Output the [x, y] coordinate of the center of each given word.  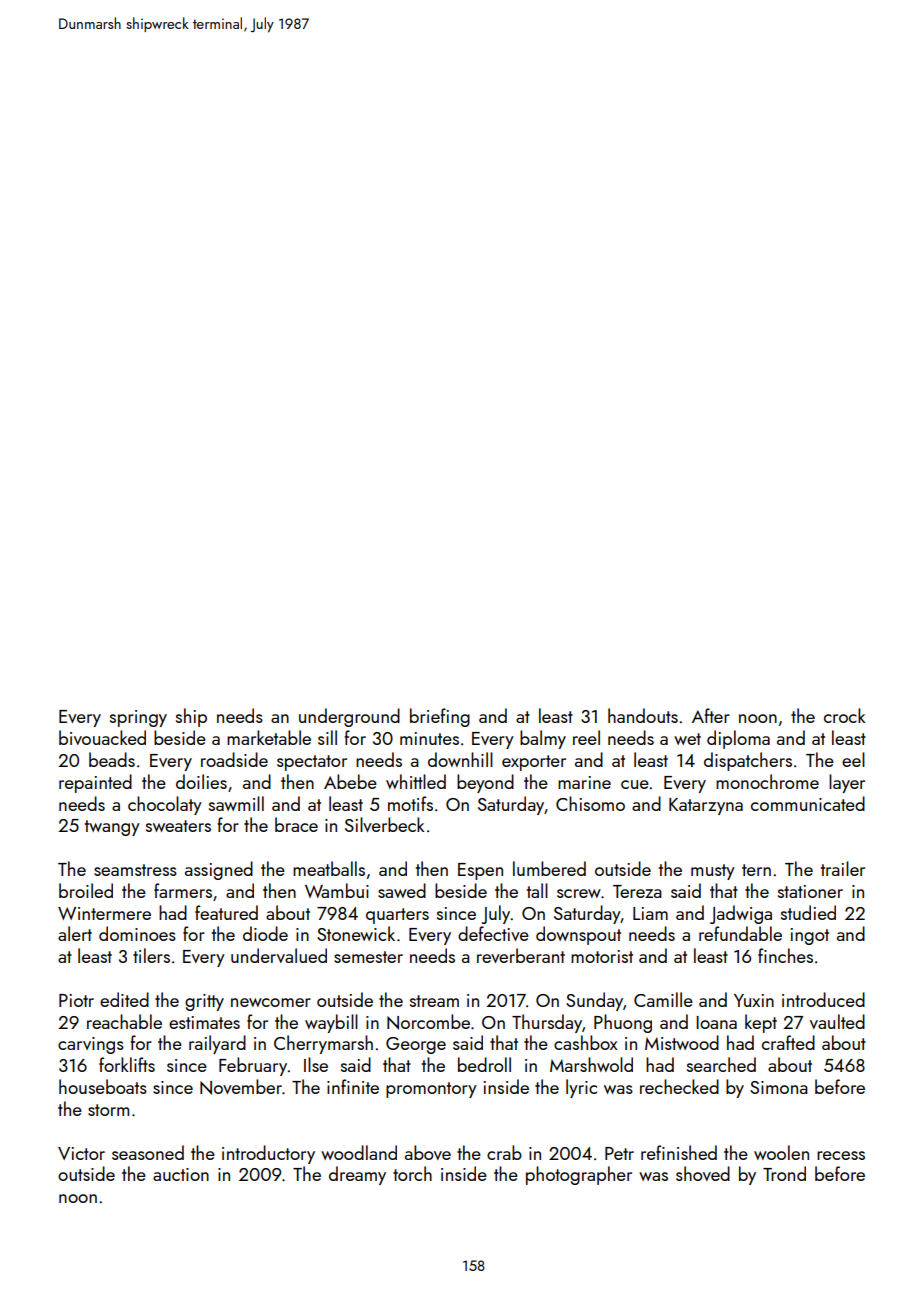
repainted [95, 783]
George [416, 1045]
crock [844, 715]
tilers [151, 955]
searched [721, 1064]
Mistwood [682, 1042]
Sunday [594, 1001]
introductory [268, 1154]
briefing [440, 717]
